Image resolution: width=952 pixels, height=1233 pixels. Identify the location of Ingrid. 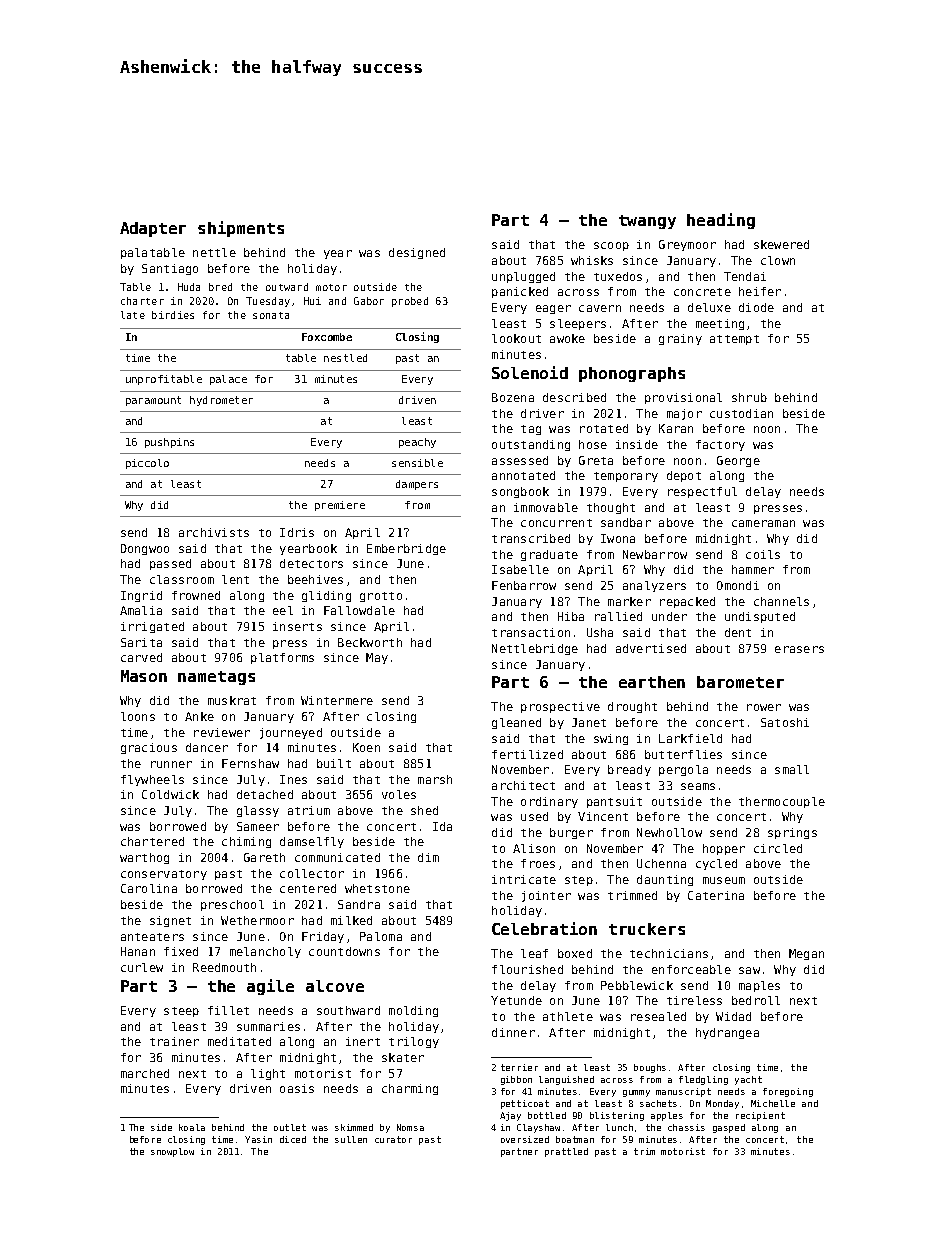
(141, 596).
